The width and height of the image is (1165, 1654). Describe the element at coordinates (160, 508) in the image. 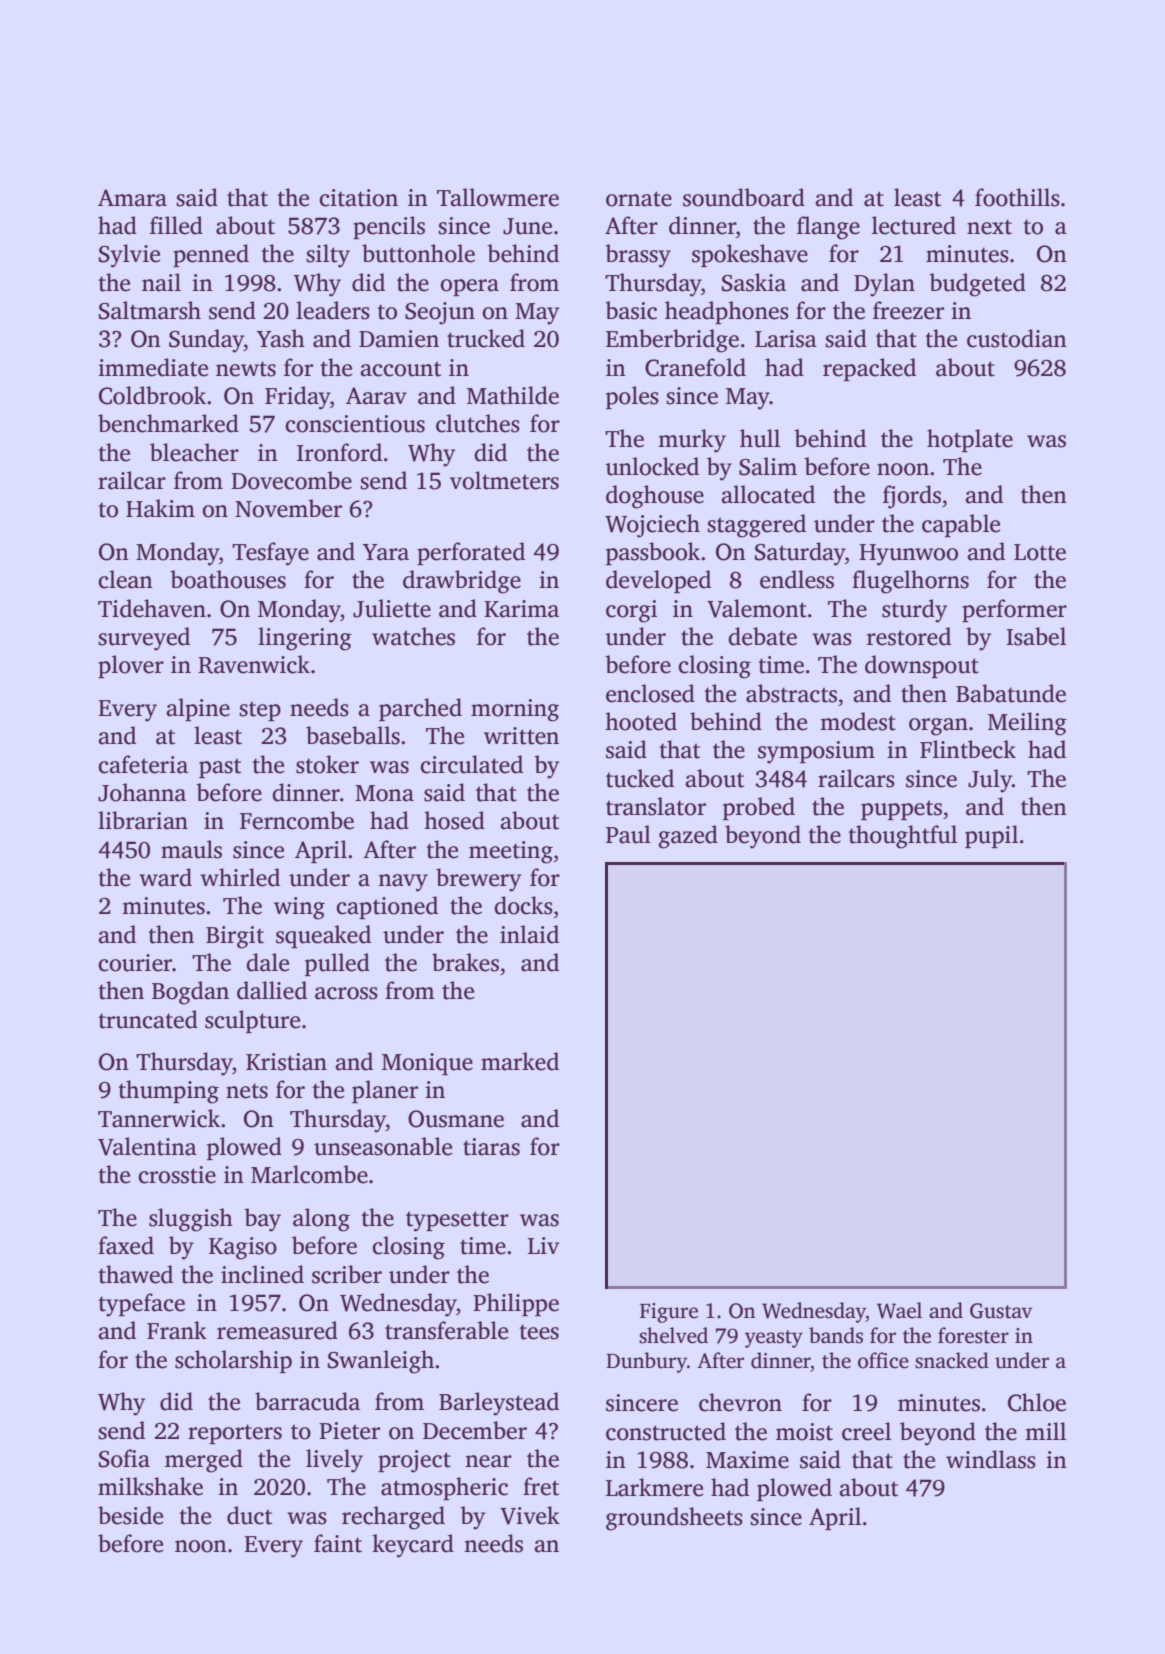

I see `Hakim` at that location.
